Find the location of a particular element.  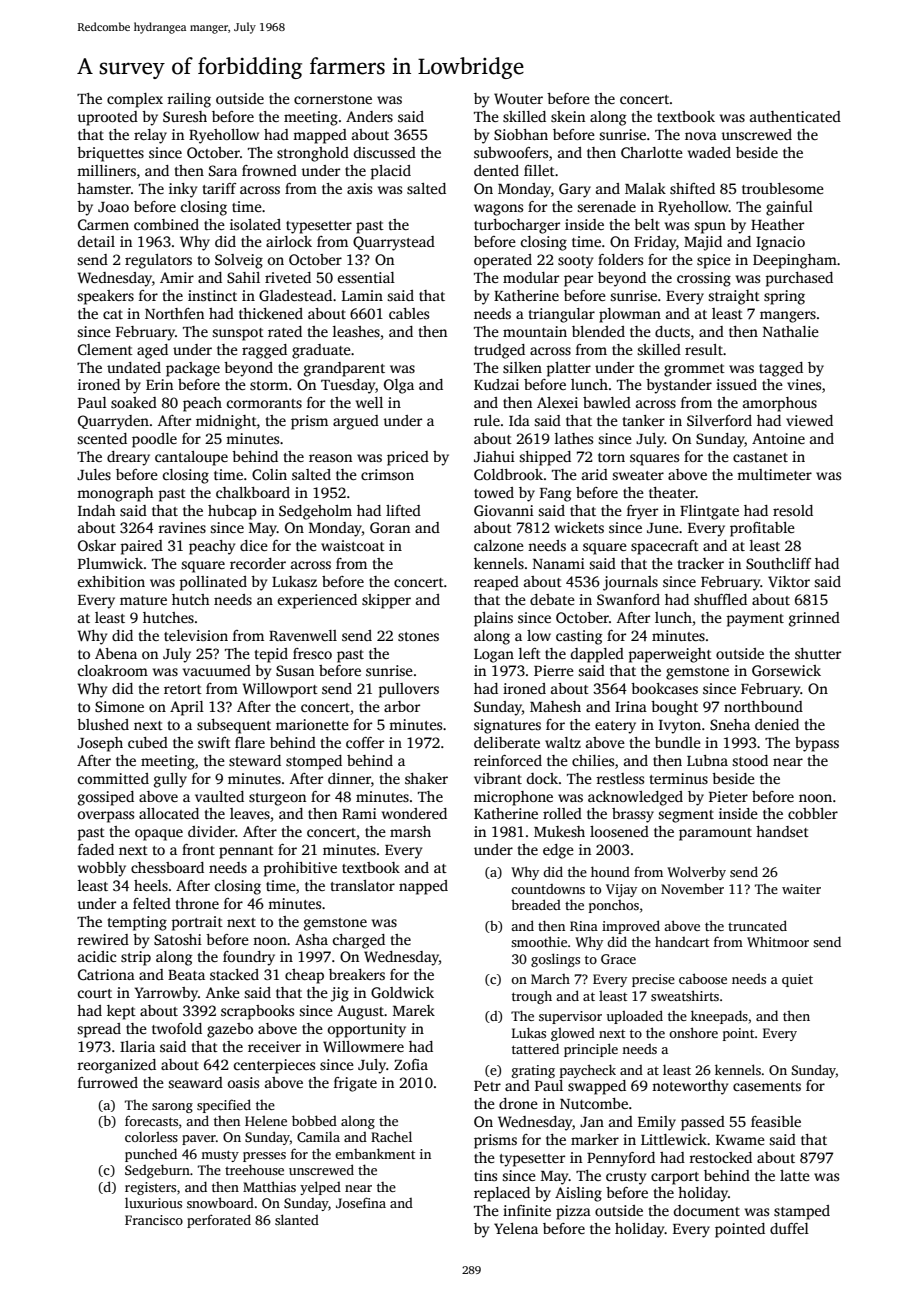

cornerstone is located at coordinates (333, 99).
